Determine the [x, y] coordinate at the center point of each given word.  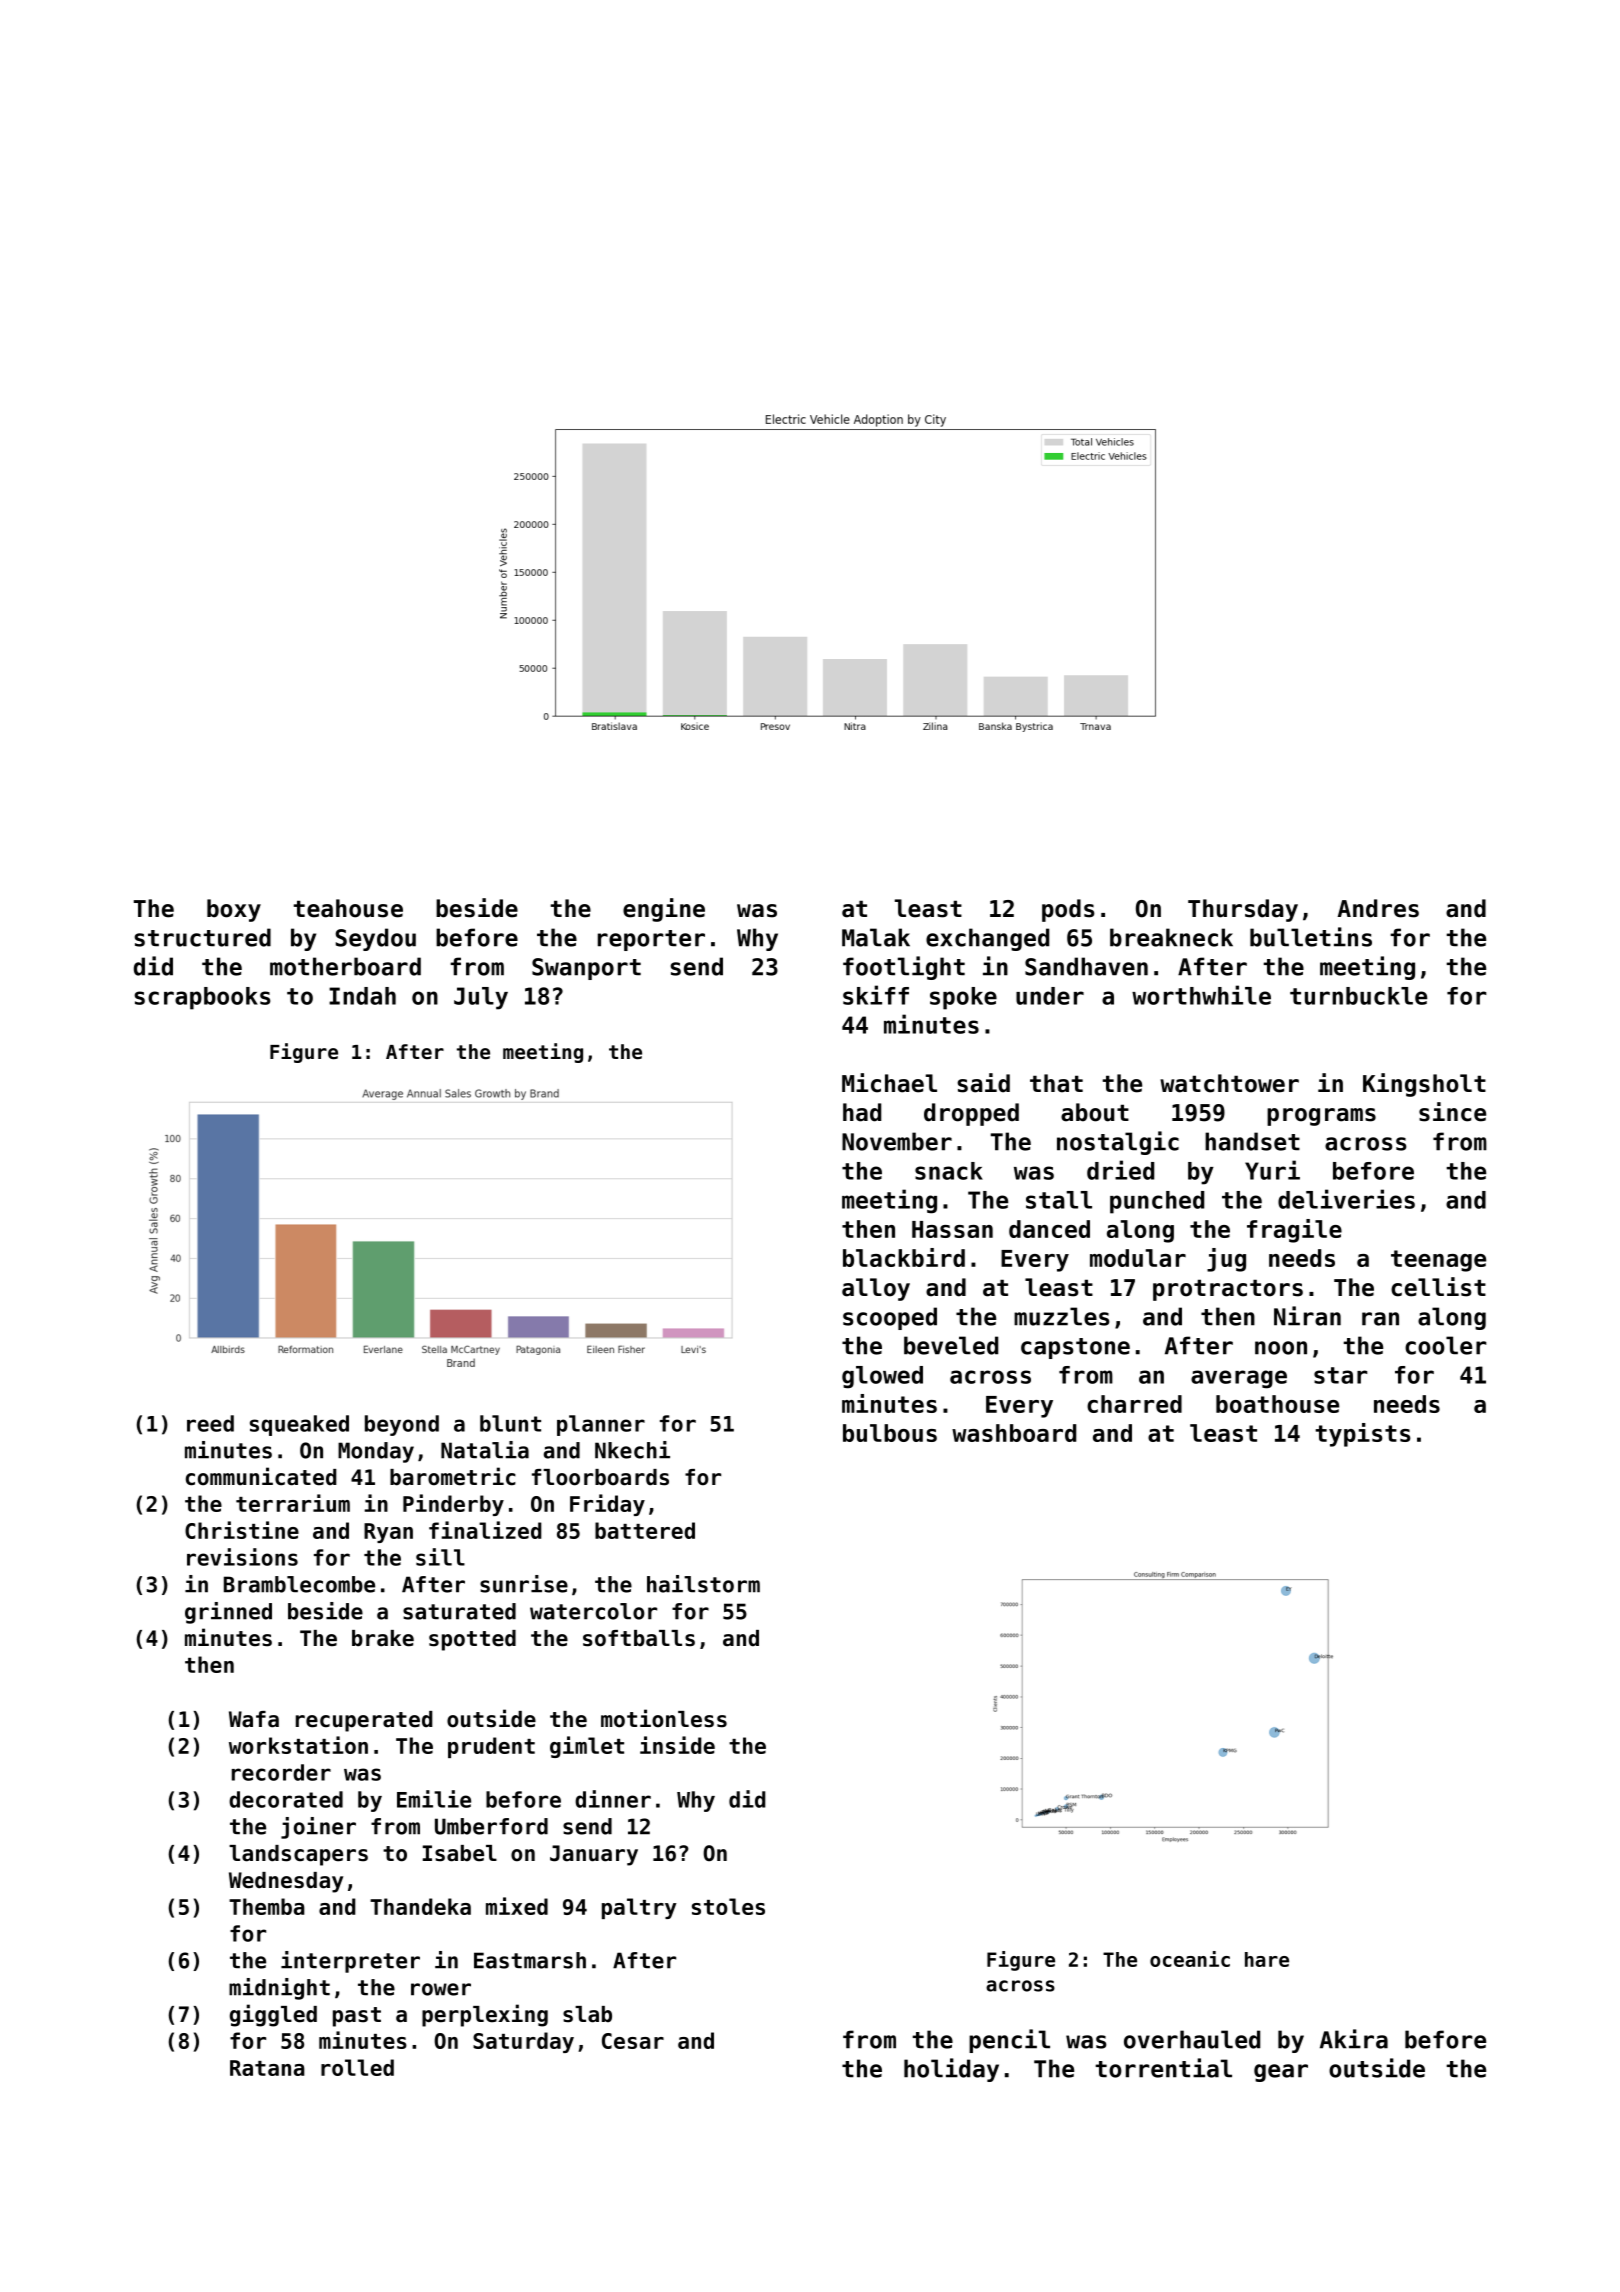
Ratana [267, 2068]
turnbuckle [1358, 996]
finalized [485, 1530]
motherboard [345, 966]
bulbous [890, 1433]
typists [1363, 1435]
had [862, 1112]
